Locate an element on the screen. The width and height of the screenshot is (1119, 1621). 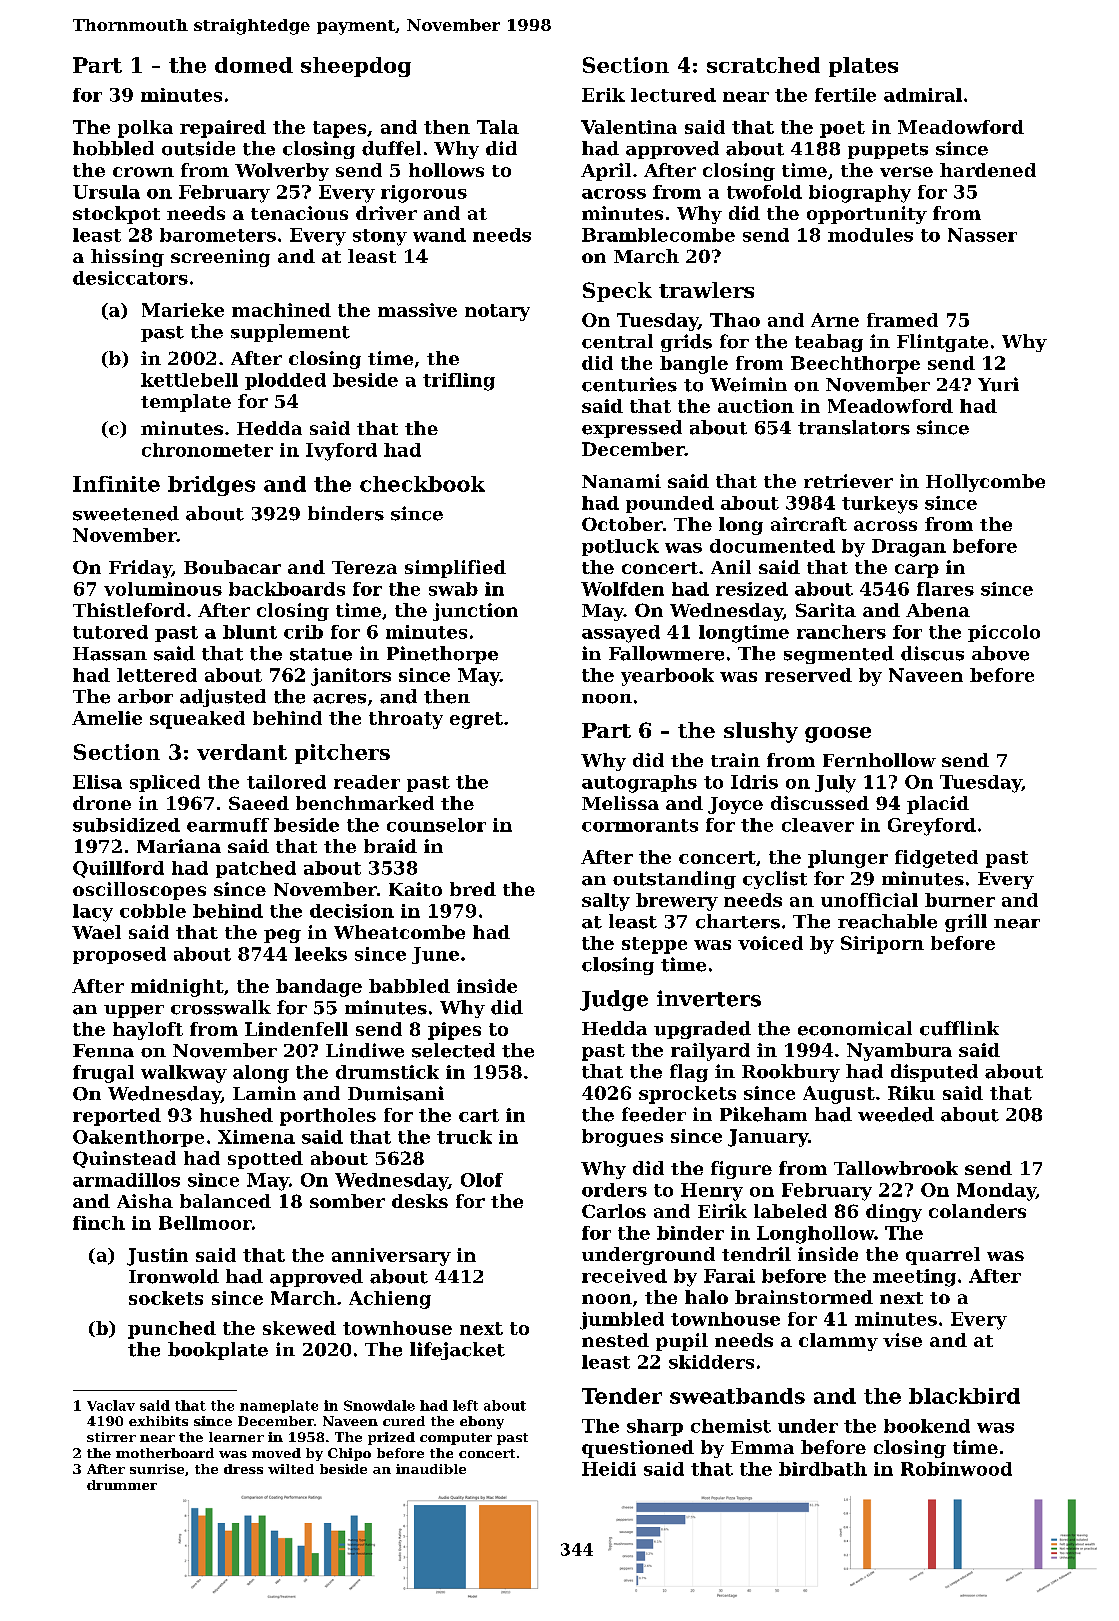
Valentina is located at coordinates (629, 127).
